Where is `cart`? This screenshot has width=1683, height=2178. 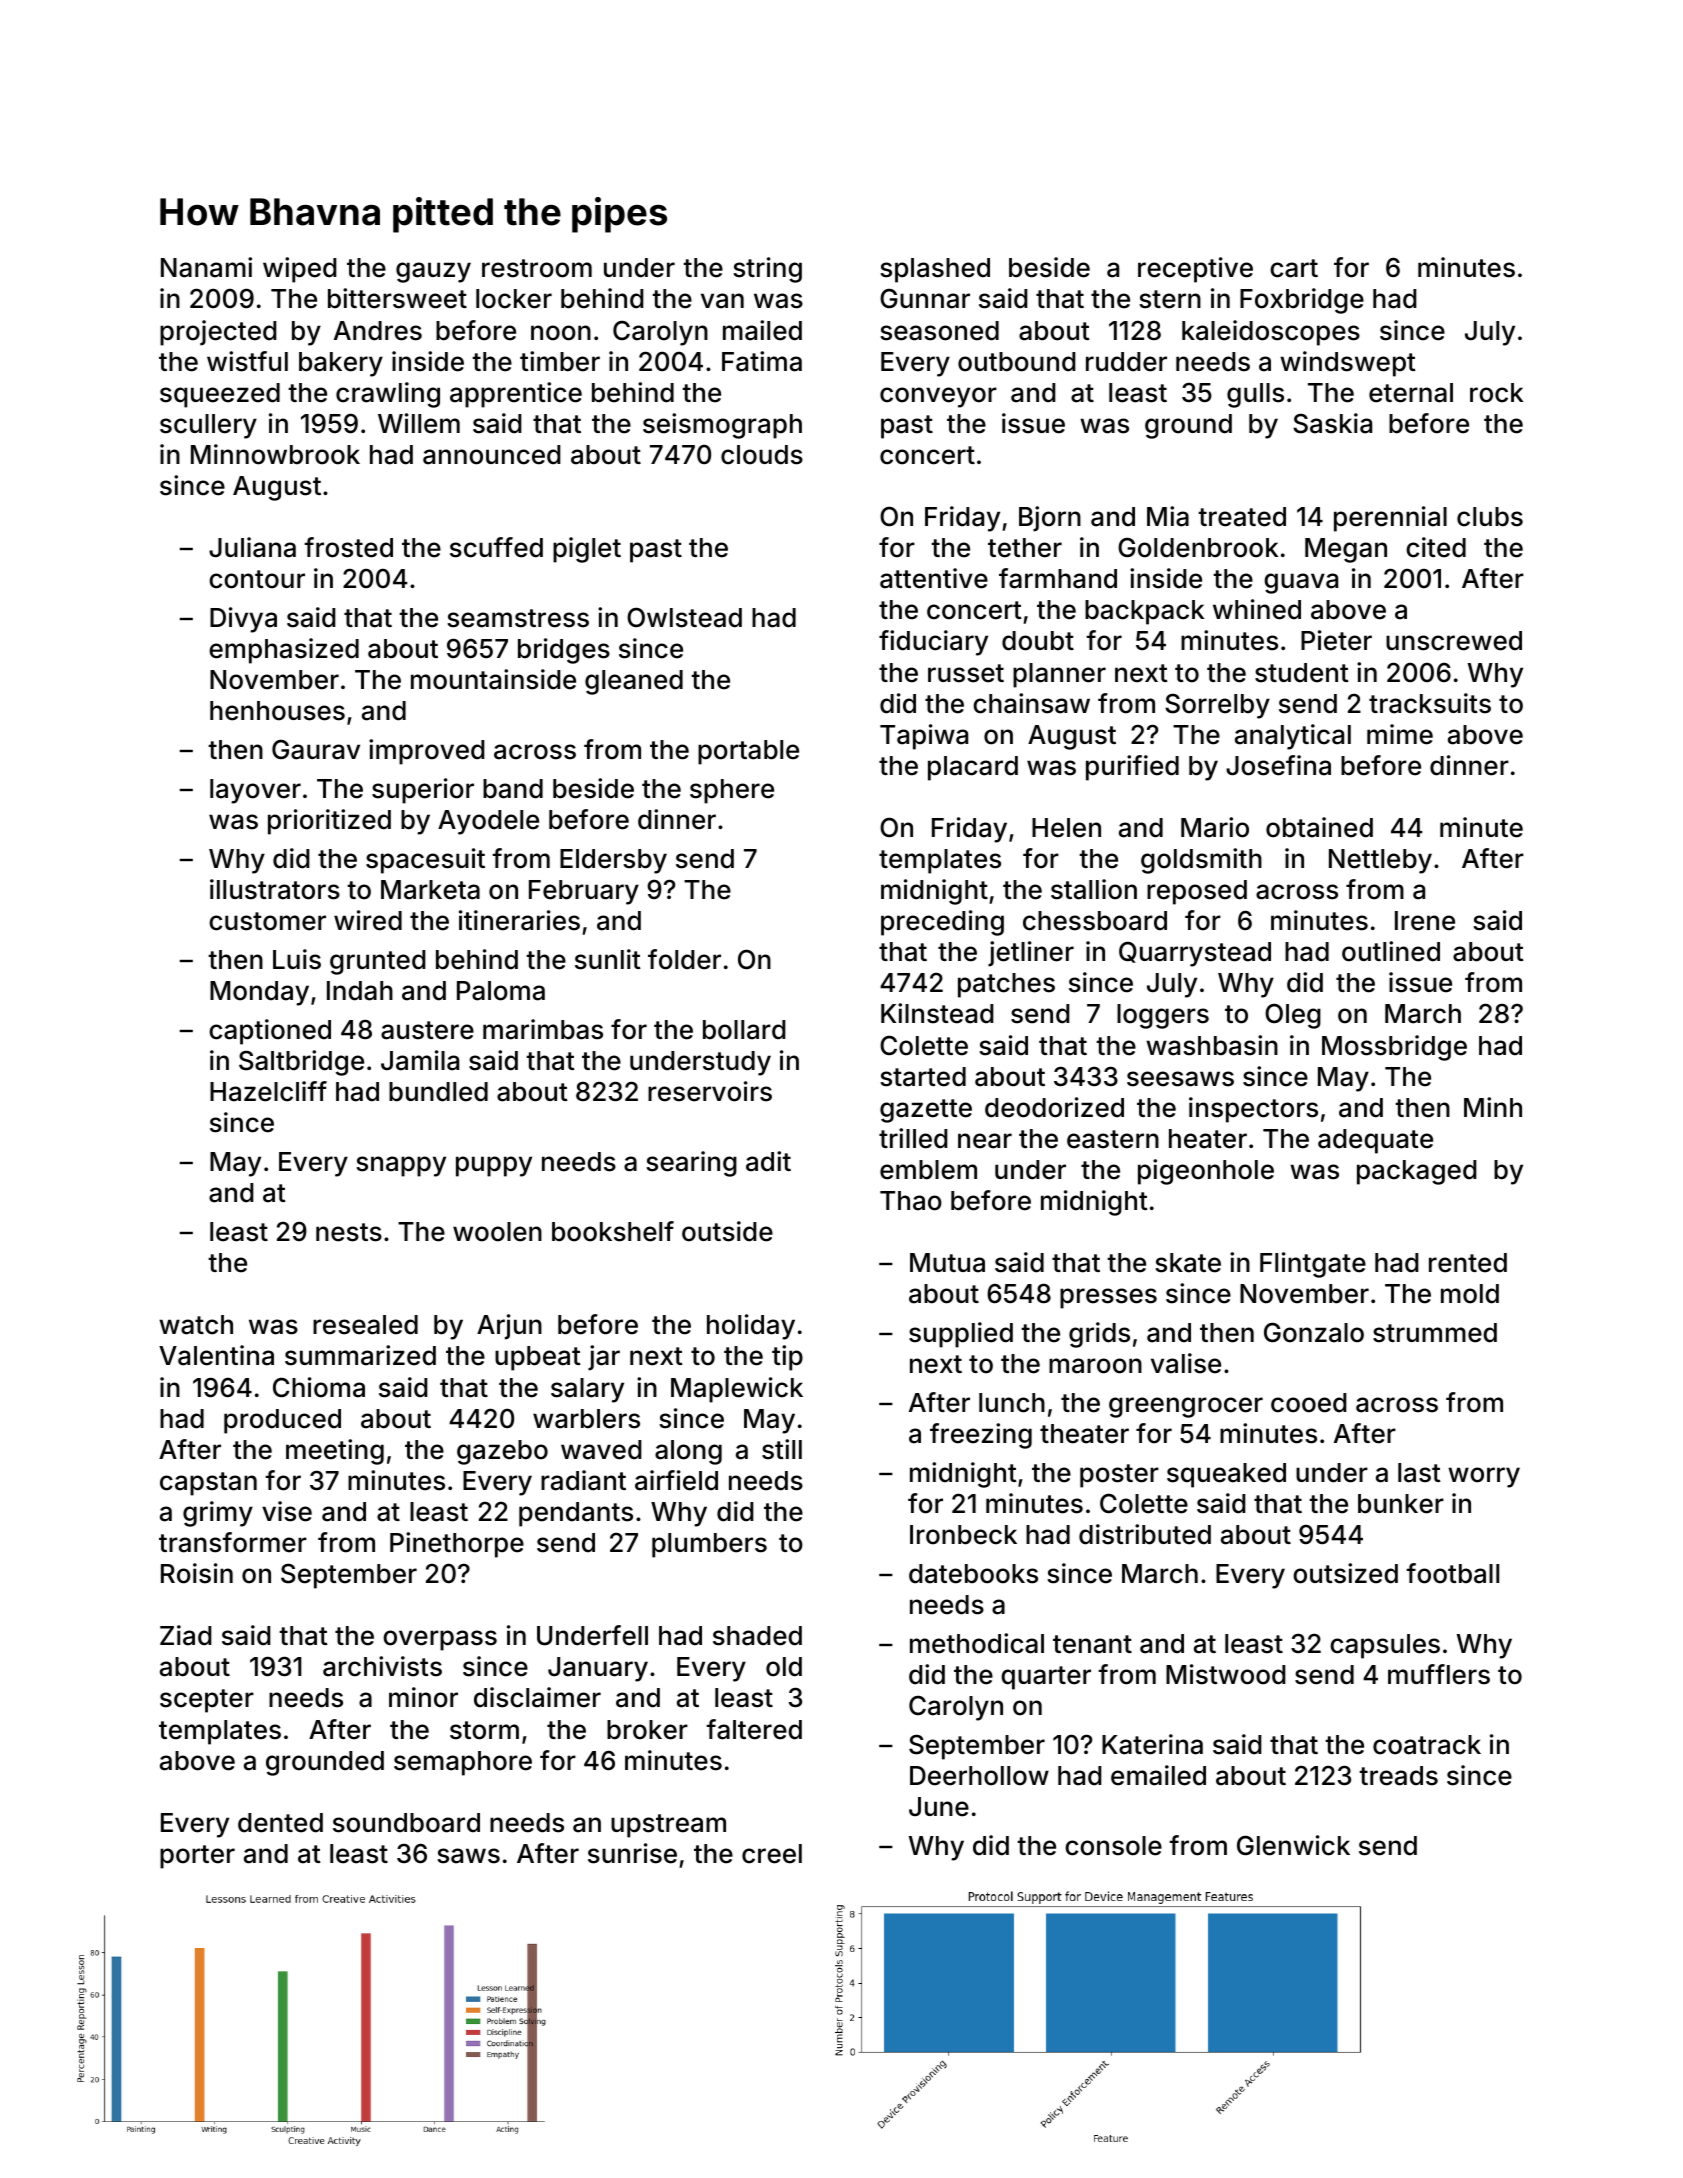
cart is located at coordinates (1294, 268).
